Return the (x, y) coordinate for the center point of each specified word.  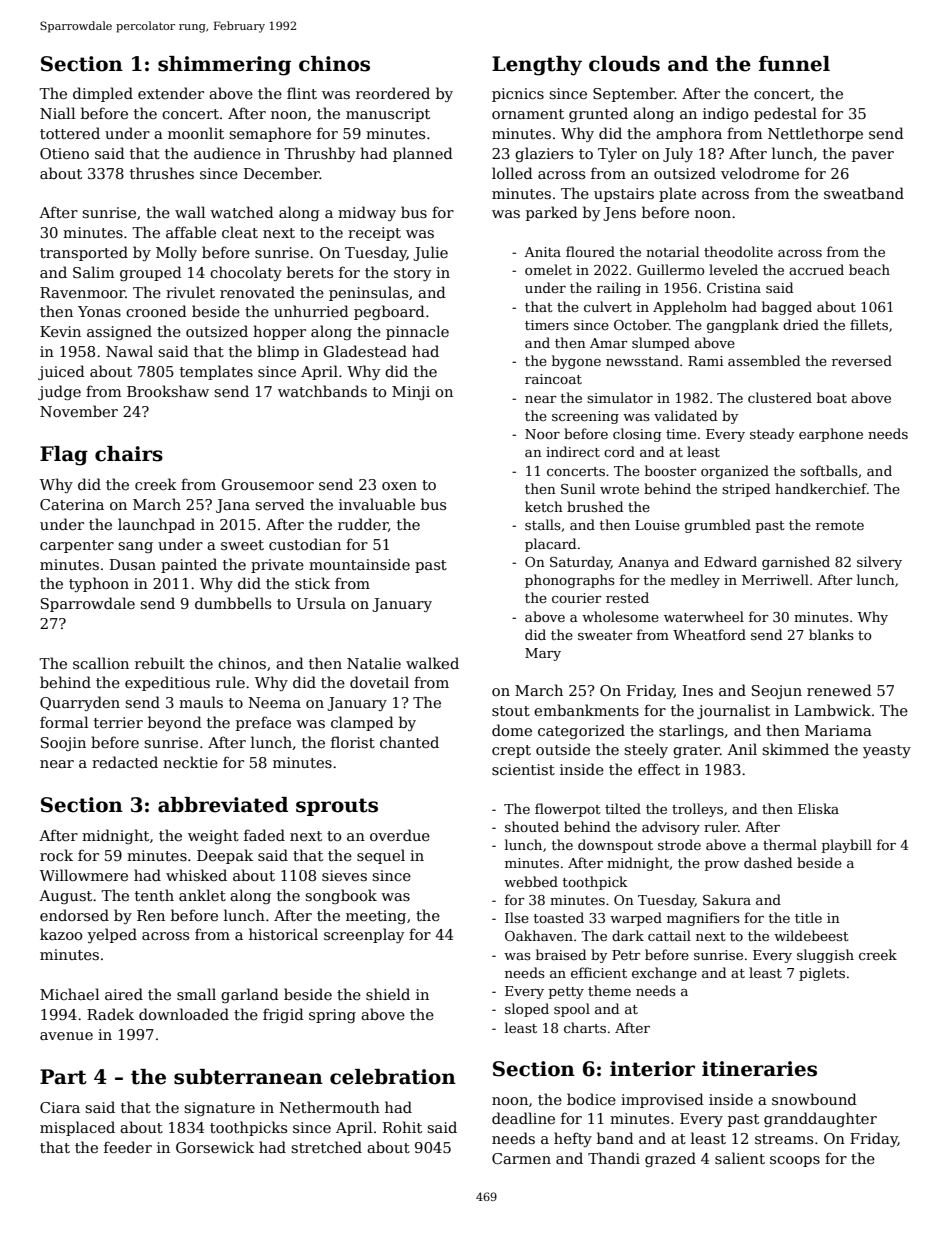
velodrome (760, 173)
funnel (794, 64)
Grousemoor (267, 484)
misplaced (77, 1128)
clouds (624, 64)
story (412, 274)
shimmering (224, 66)
